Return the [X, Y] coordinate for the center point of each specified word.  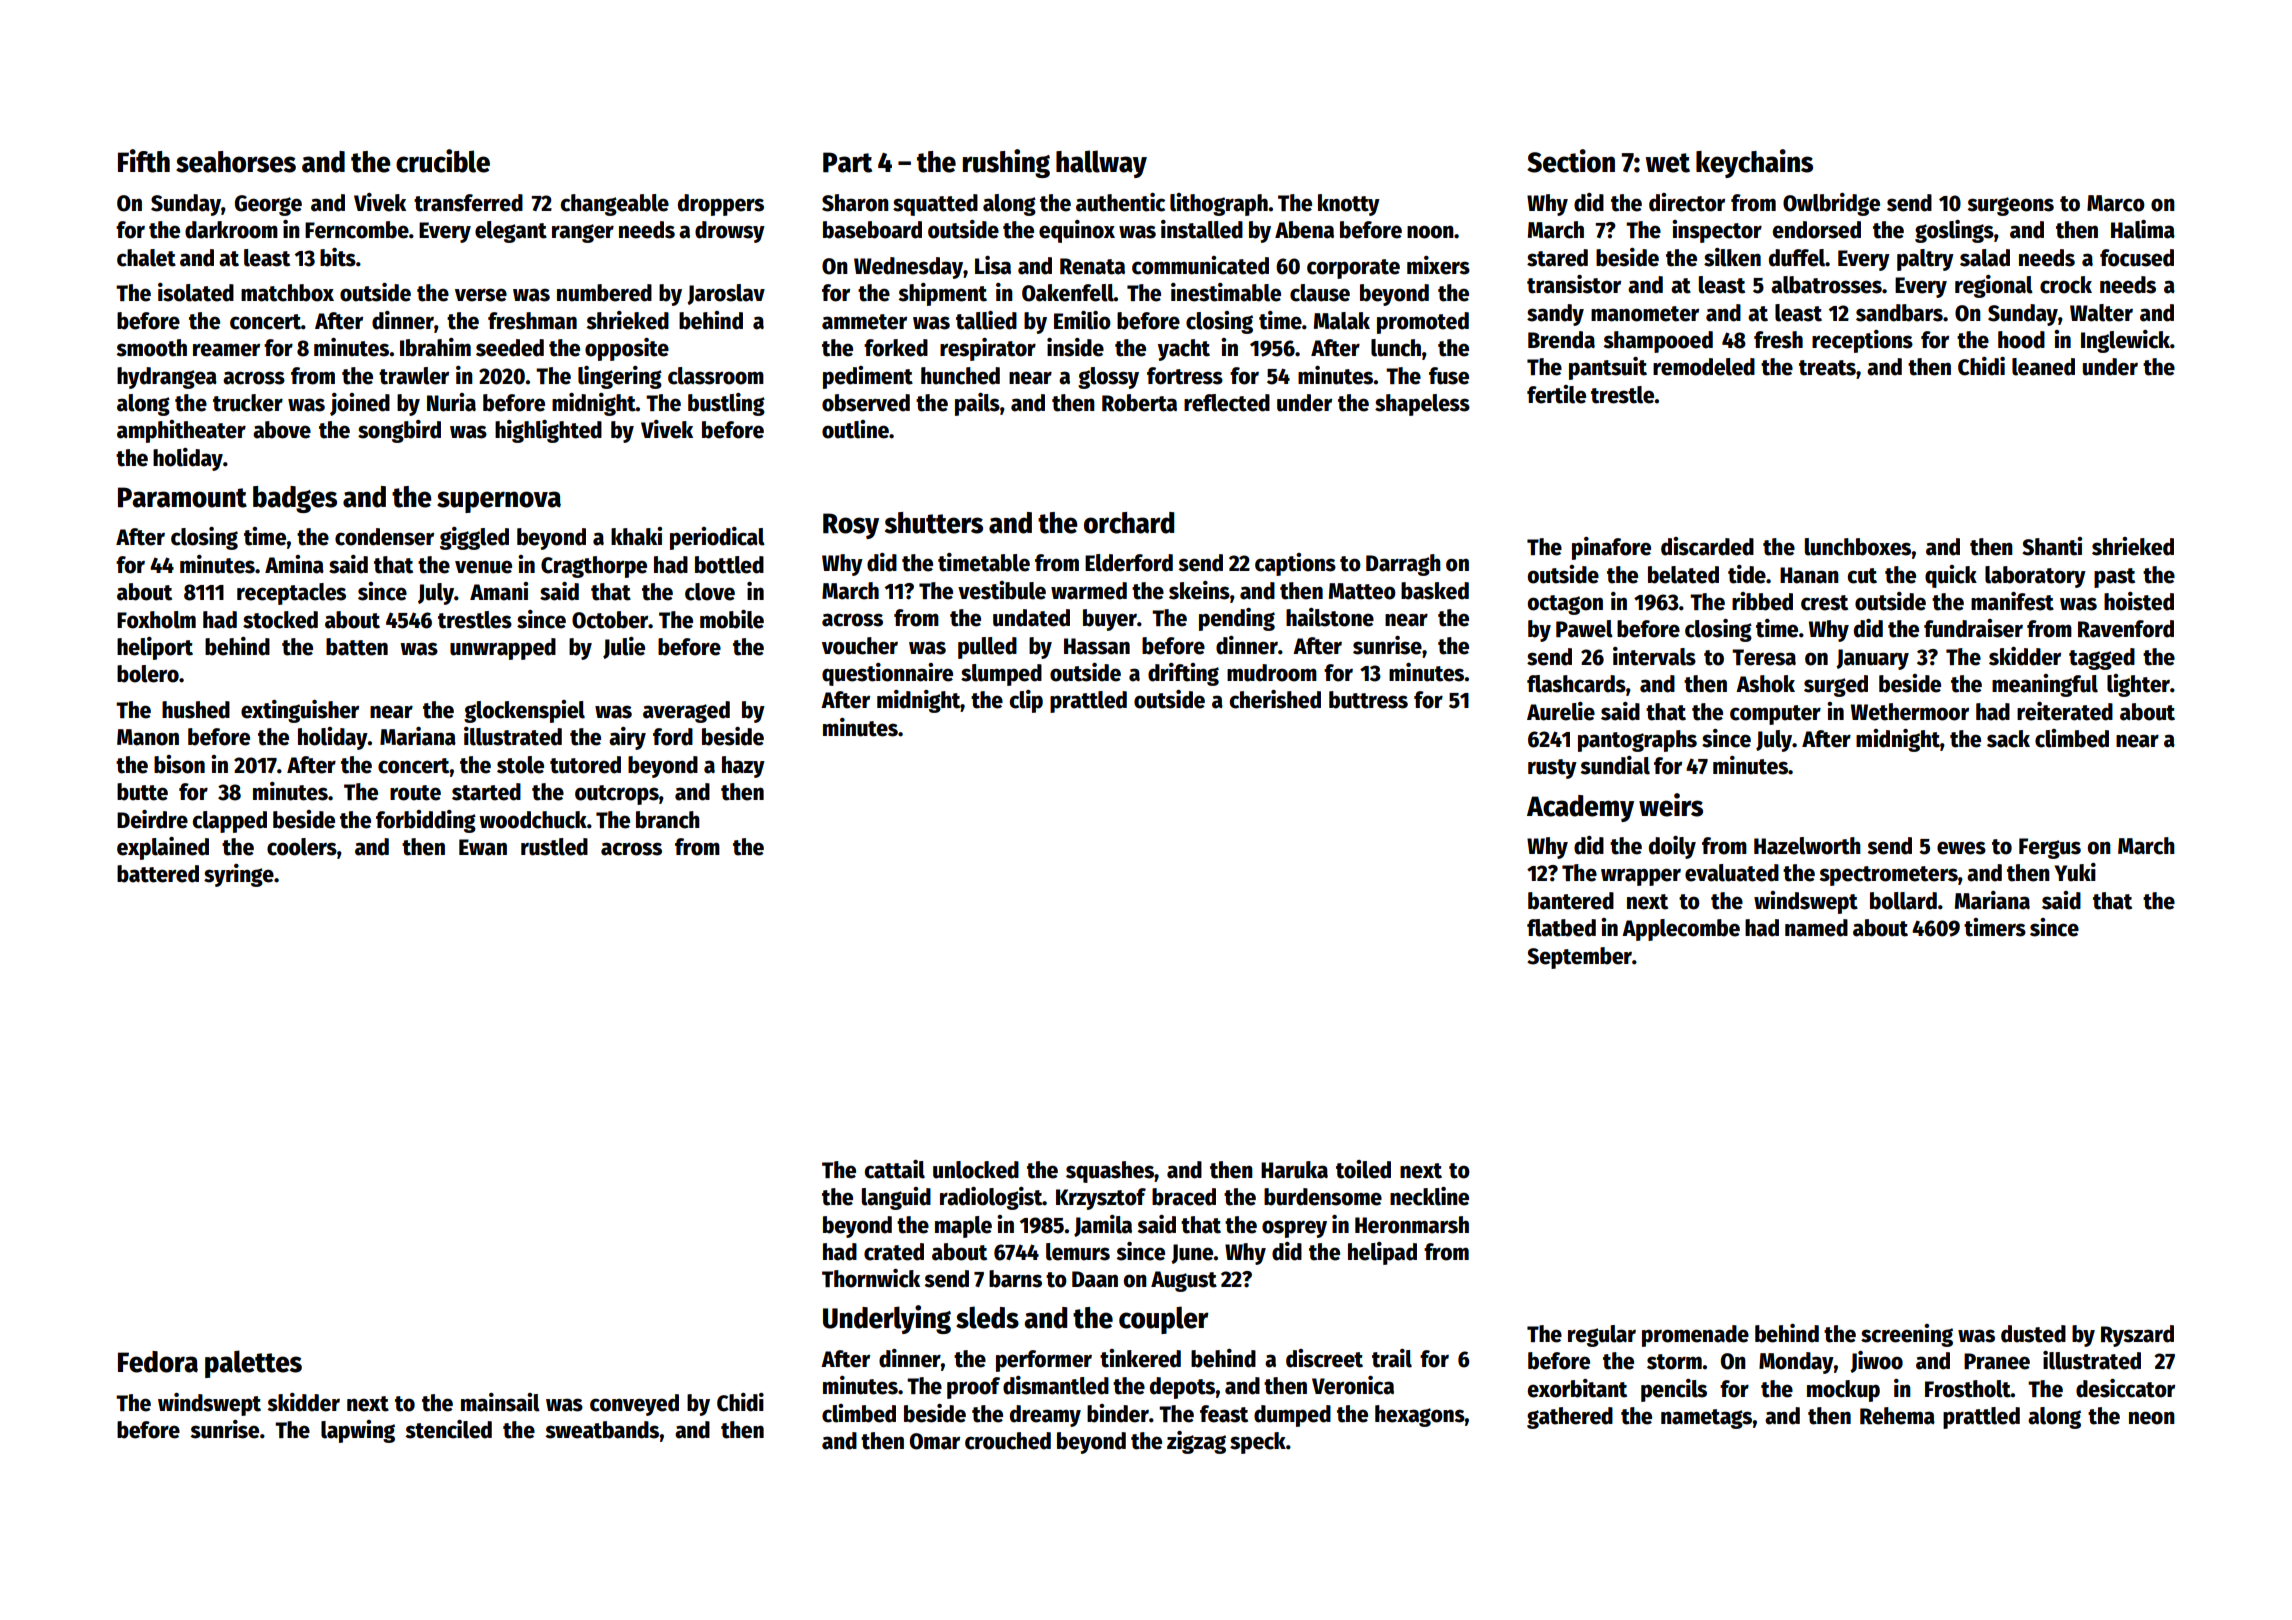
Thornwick [871, 1278]
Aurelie [1561, 711]
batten [357, 647]
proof [973, 1388]
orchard [1129, 523]
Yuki [2075, 872]
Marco [2116, 203]
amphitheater [181, 431]
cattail [895, 1169]
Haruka [1294, 1170]
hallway [1101, 164]
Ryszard [2137, 1336]
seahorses [236, 162]
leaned [2043, 367]
